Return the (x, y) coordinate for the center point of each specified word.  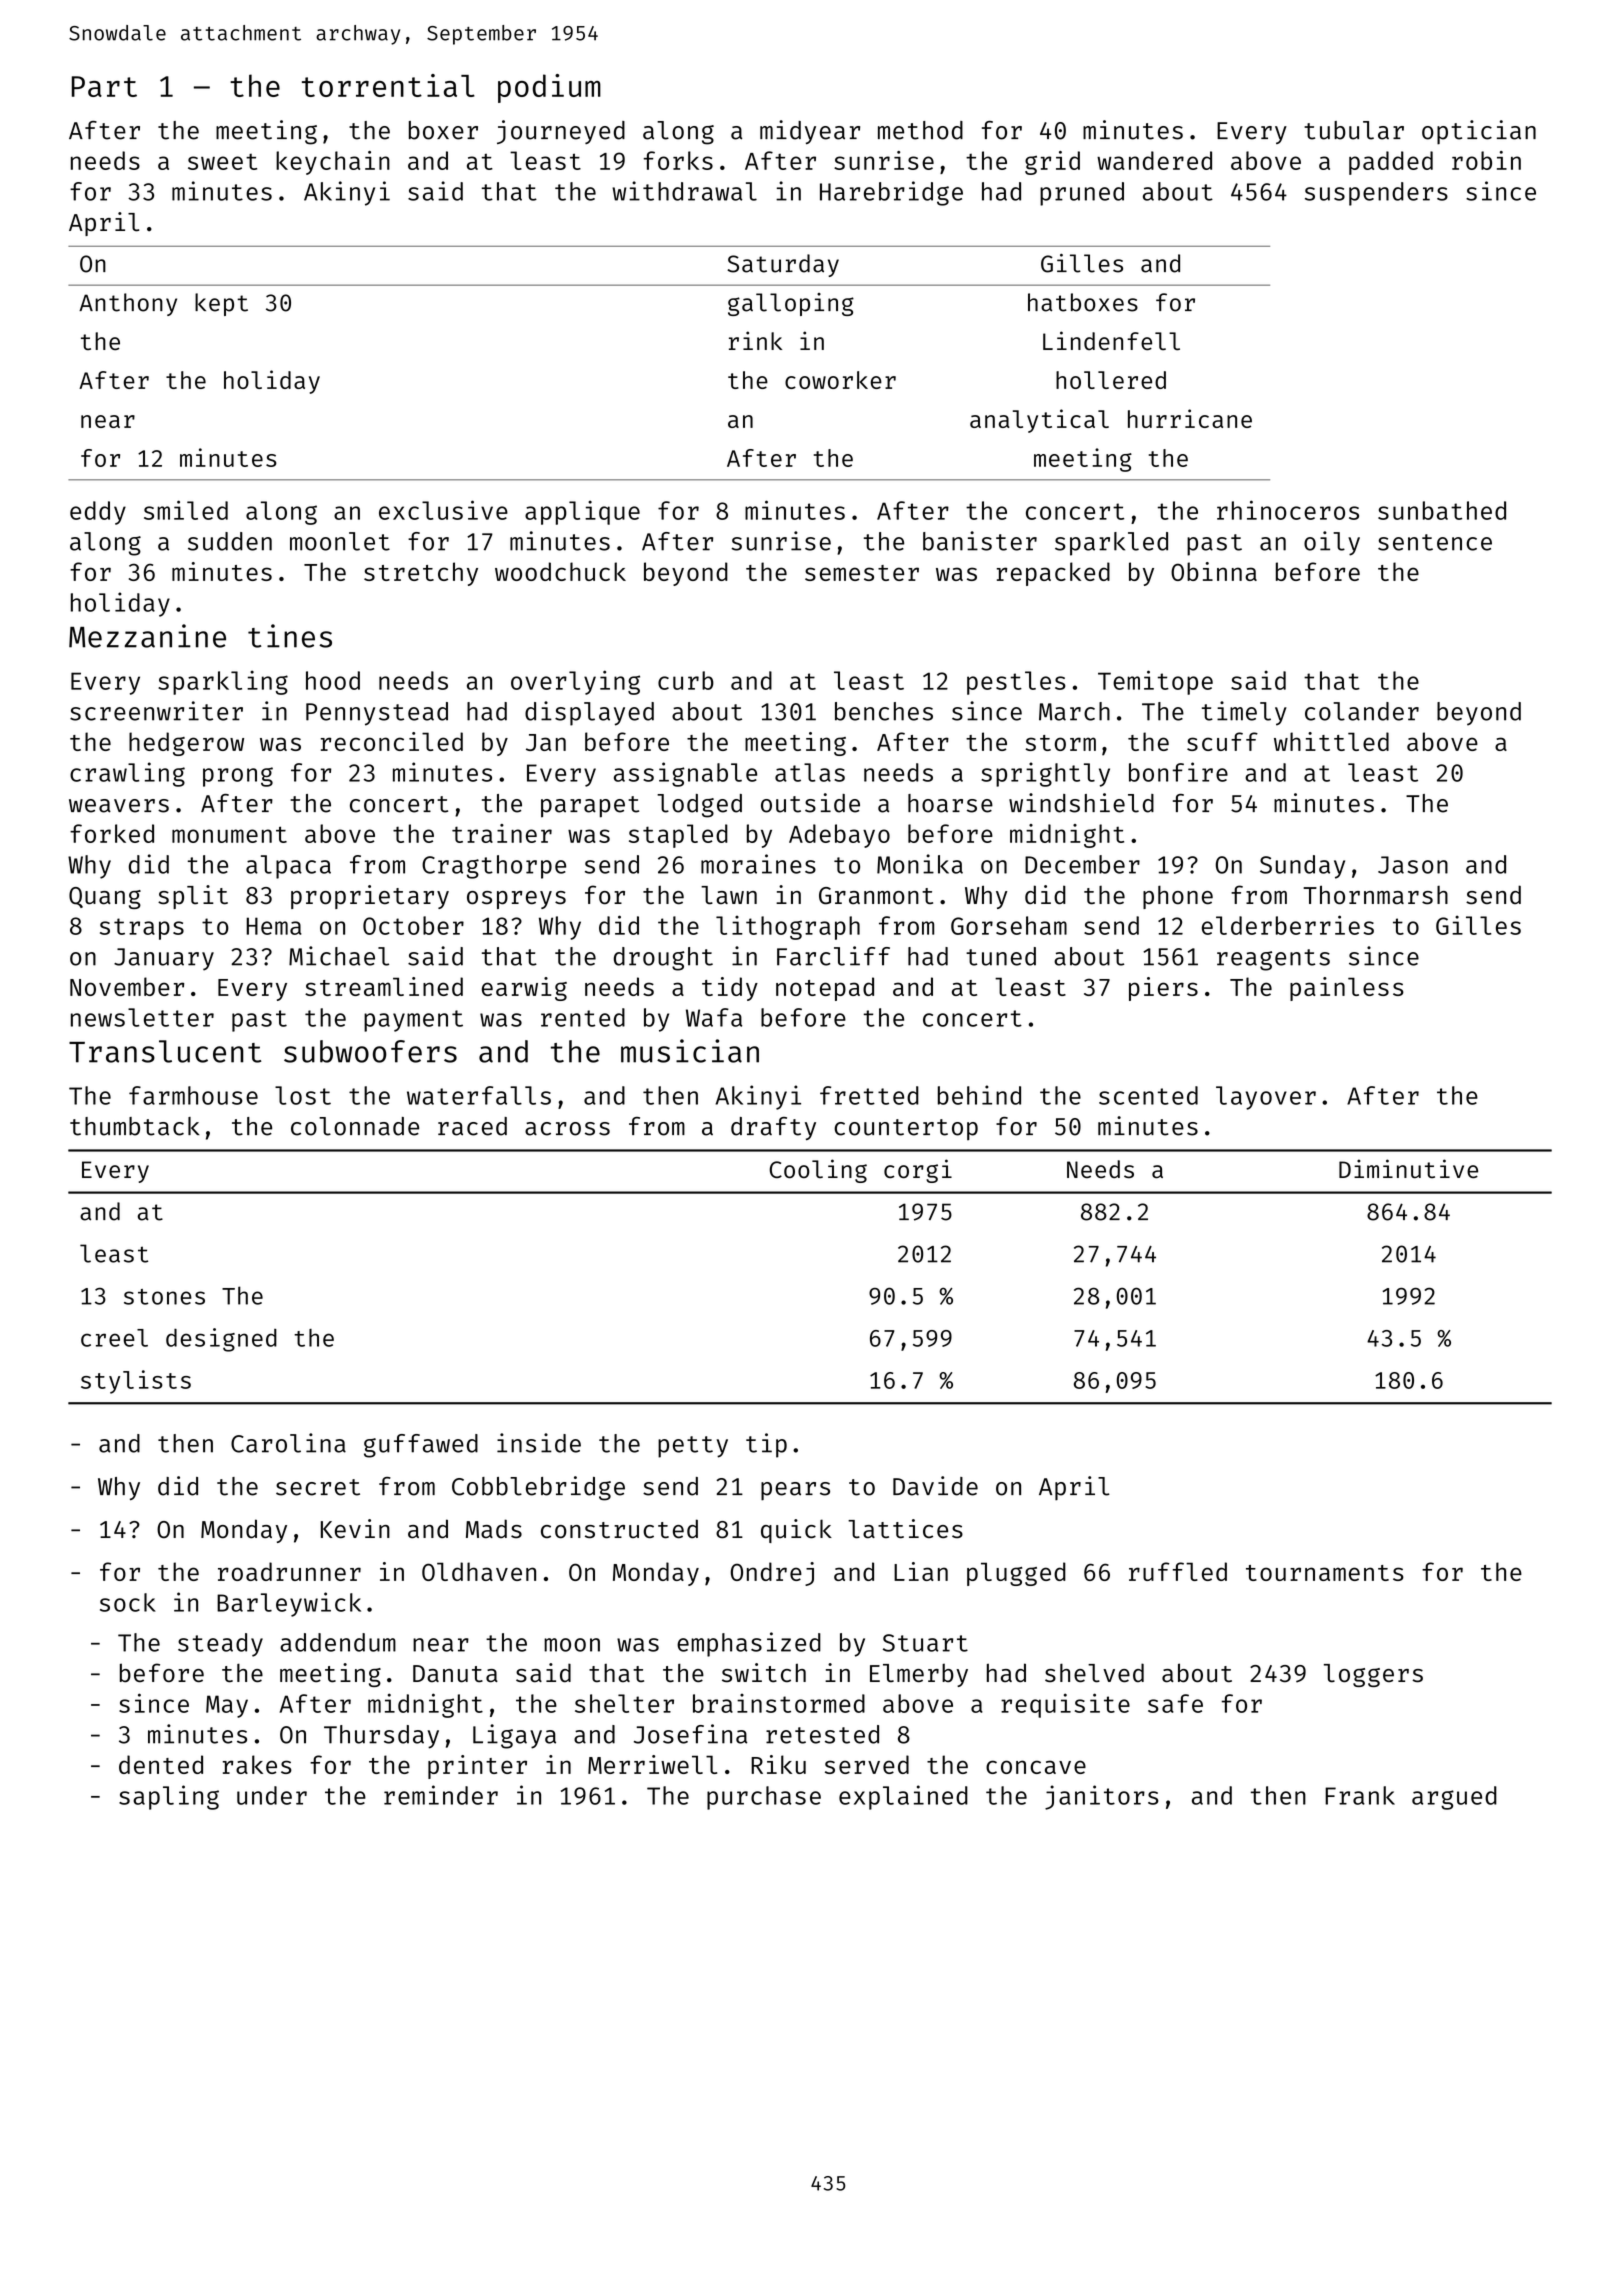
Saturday (783, 265)
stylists (136, 1382)
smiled (186, 510)
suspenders (1376, 194)
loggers (1373, 1675)
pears (795, 1491)
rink (755, 340)
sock (128, 1602)
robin (1486, 160)
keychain (333, 163)
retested (822, 1734)
